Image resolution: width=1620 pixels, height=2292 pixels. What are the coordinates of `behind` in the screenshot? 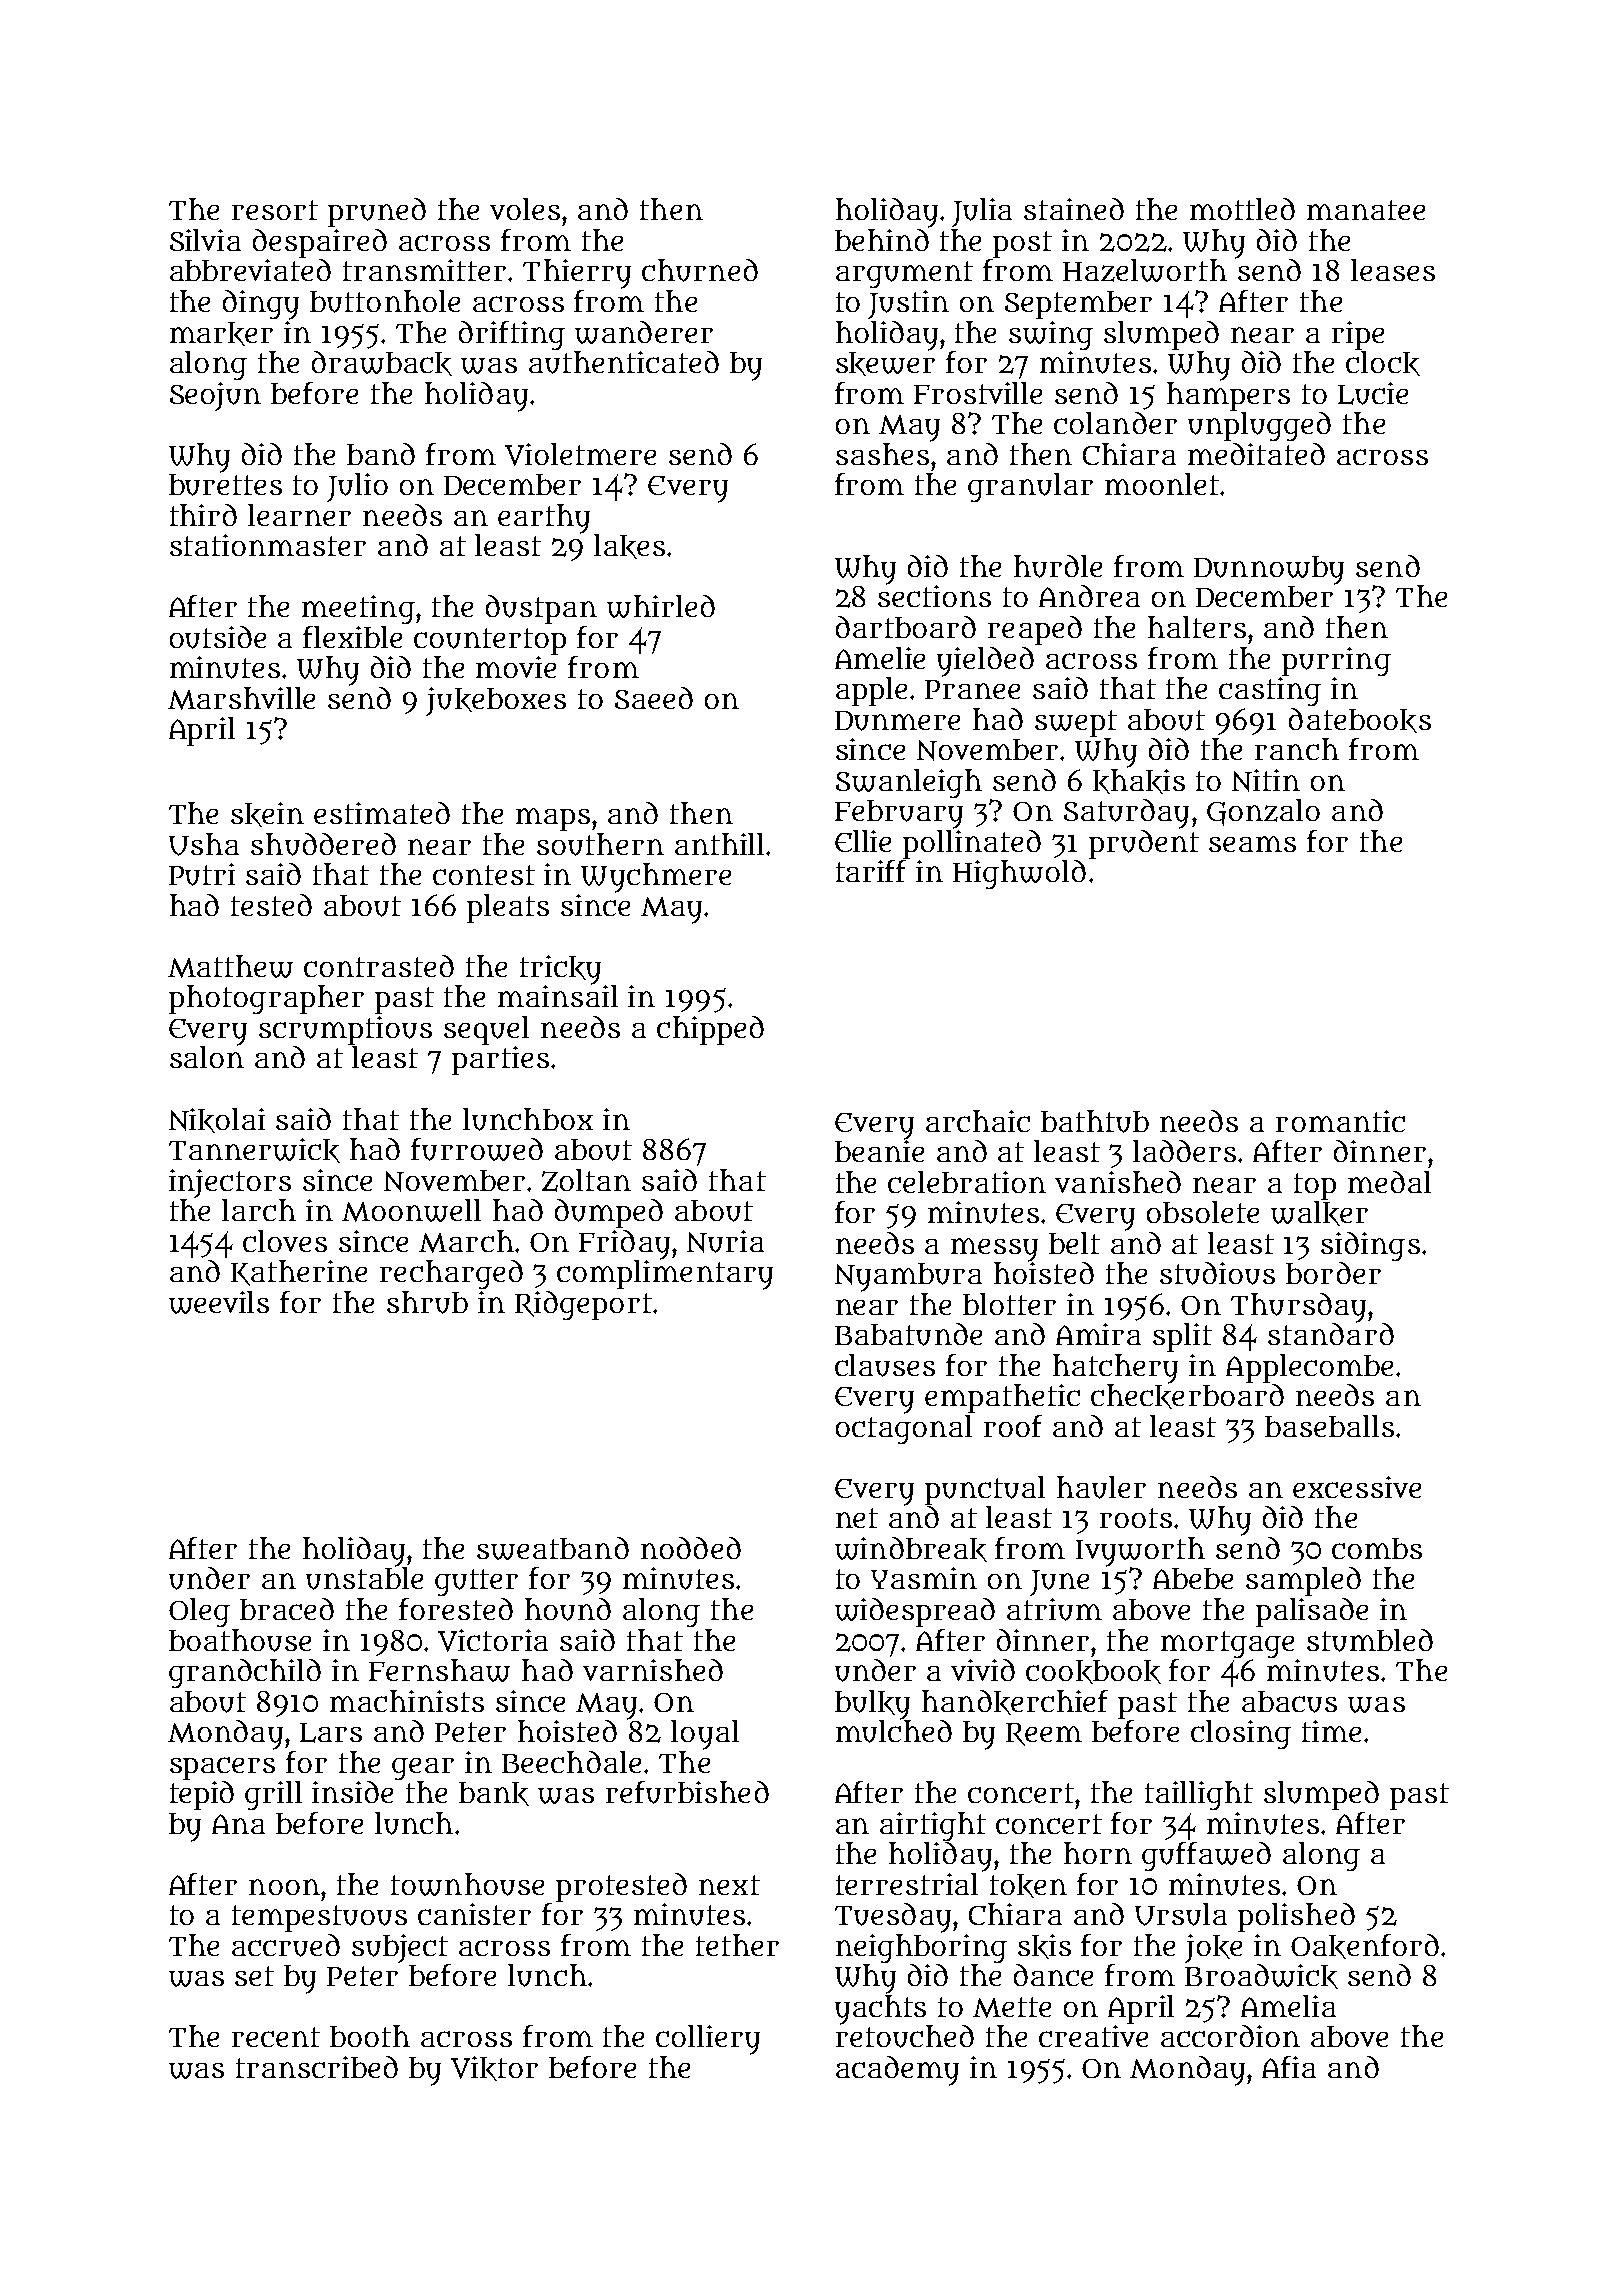 It's located at (882, 240).
